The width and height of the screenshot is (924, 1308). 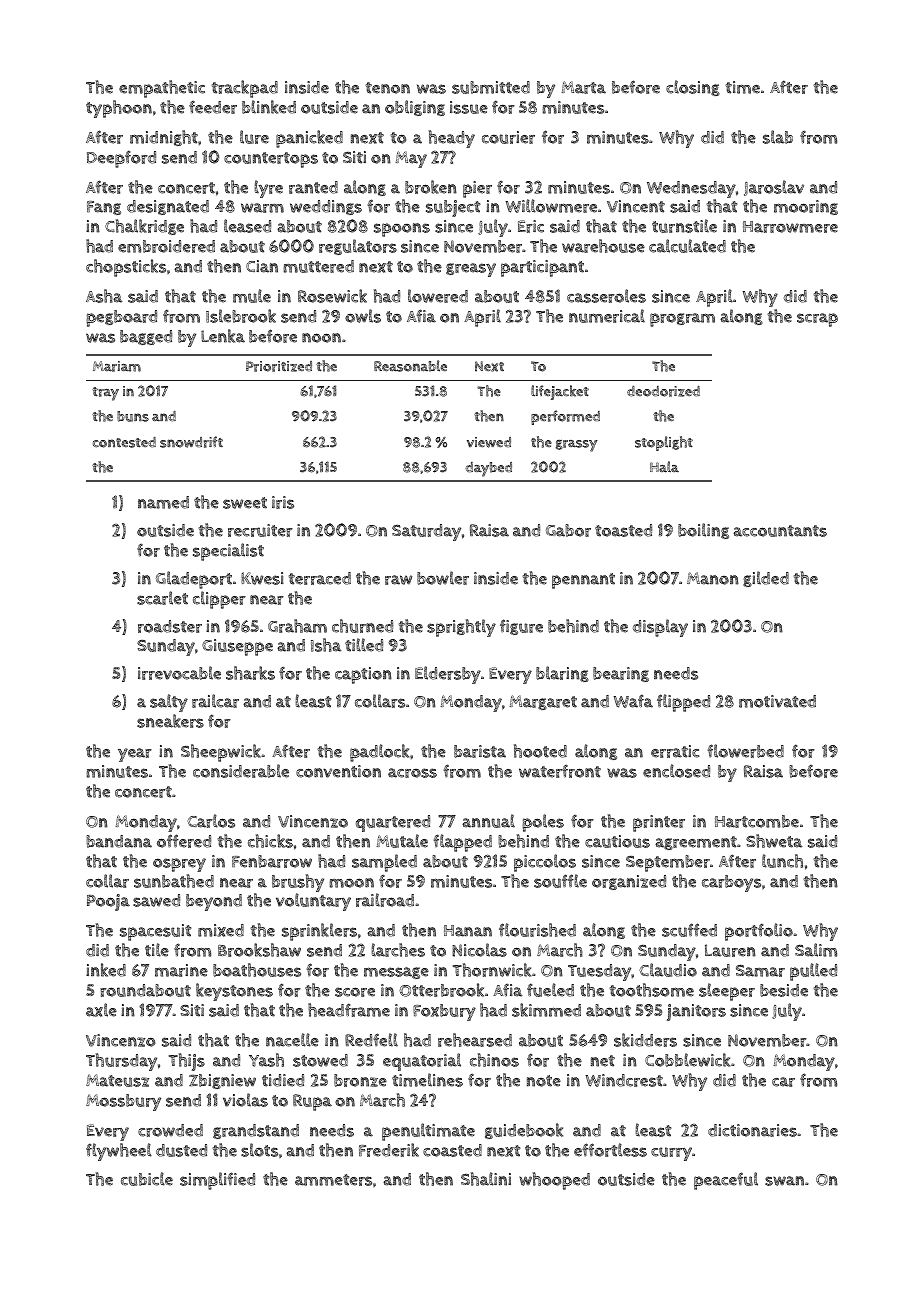 I want to click on gilded, so click(x=766, y=579).
